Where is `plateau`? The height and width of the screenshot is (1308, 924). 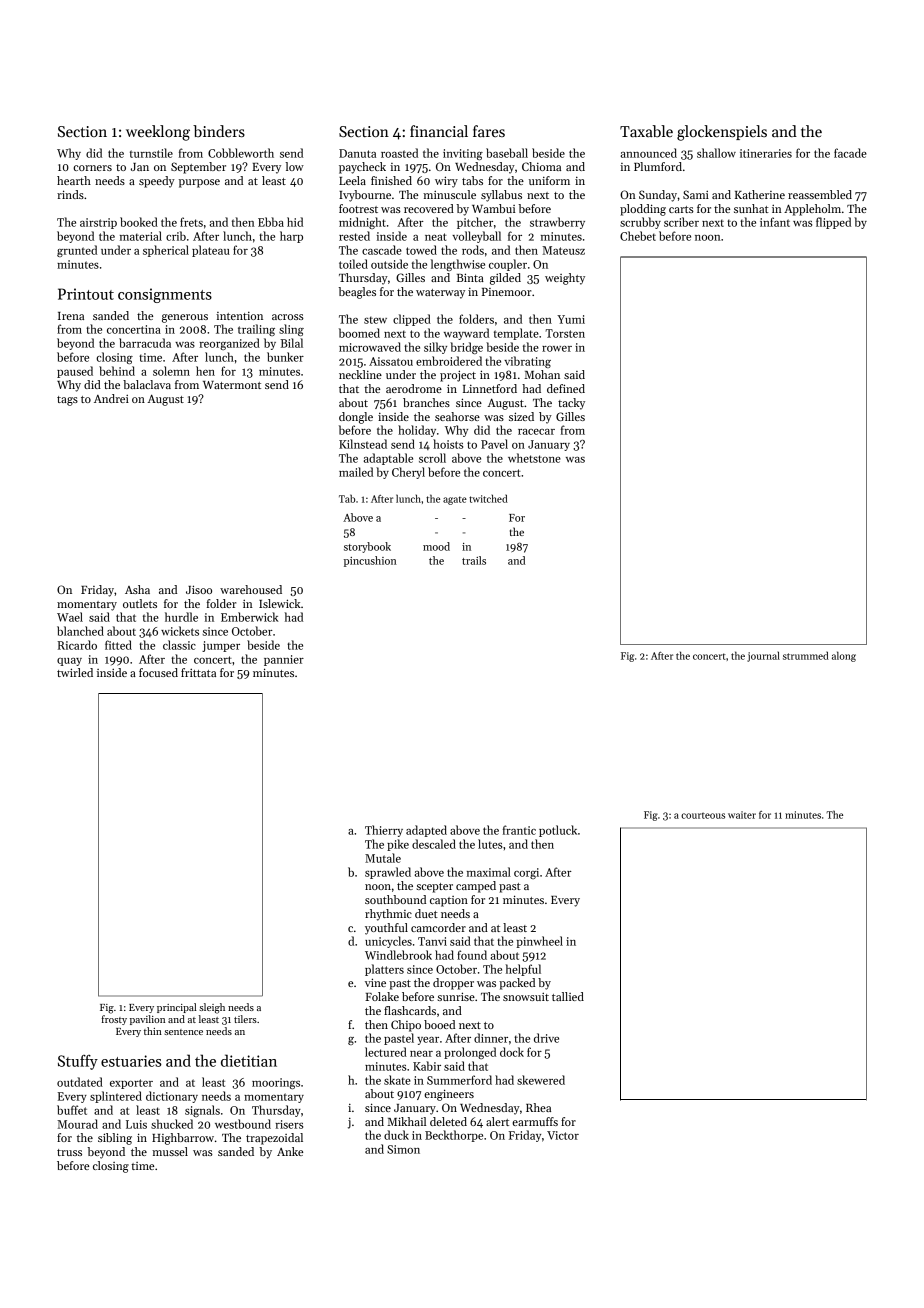 plateau is located at coordinates (211, 251).
